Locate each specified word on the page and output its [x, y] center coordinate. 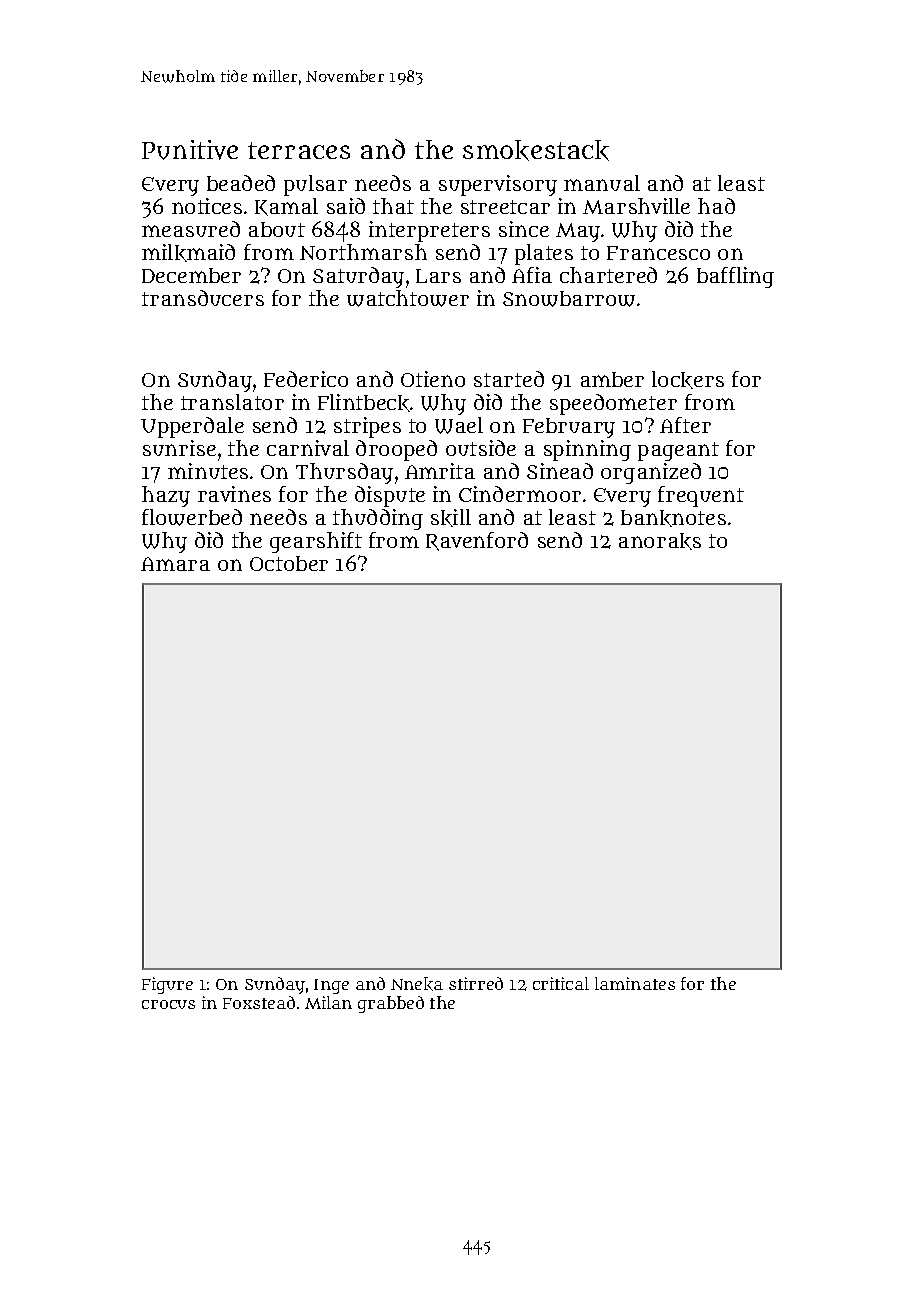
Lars [438, 276]
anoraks [660, 541]
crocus [168, 1004]
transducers [203, 298]
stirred [476, 983]
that [393, 206]
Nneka [417, 984]
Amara [175, 564]
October [289, 563]
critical [561, 983]
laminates [635, 983]
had [716, 206]
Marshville [636, 206]
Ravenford [477, 541]
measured [191, 229]
